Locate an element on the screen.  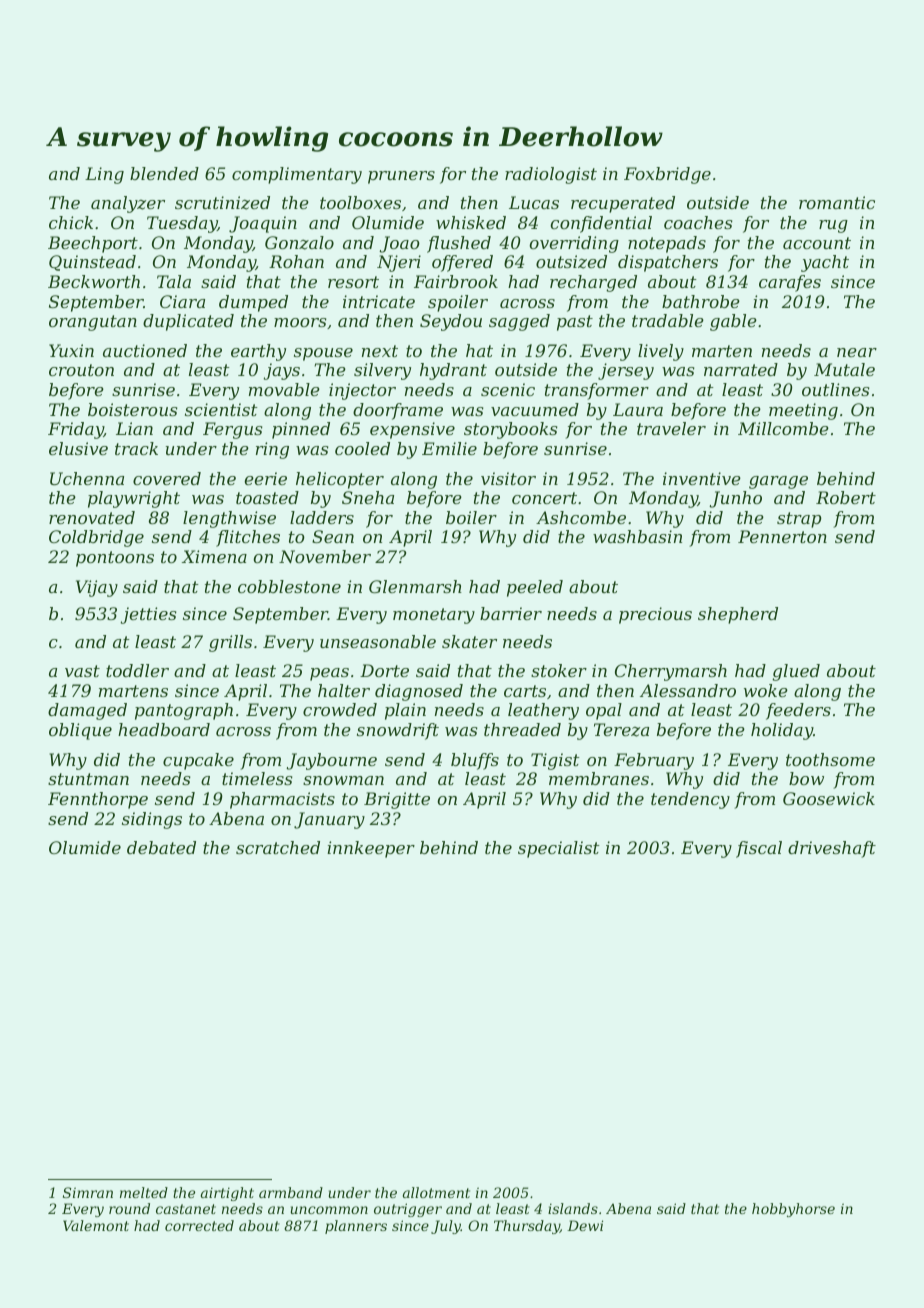
skater is located at coordinates (469, 641).
